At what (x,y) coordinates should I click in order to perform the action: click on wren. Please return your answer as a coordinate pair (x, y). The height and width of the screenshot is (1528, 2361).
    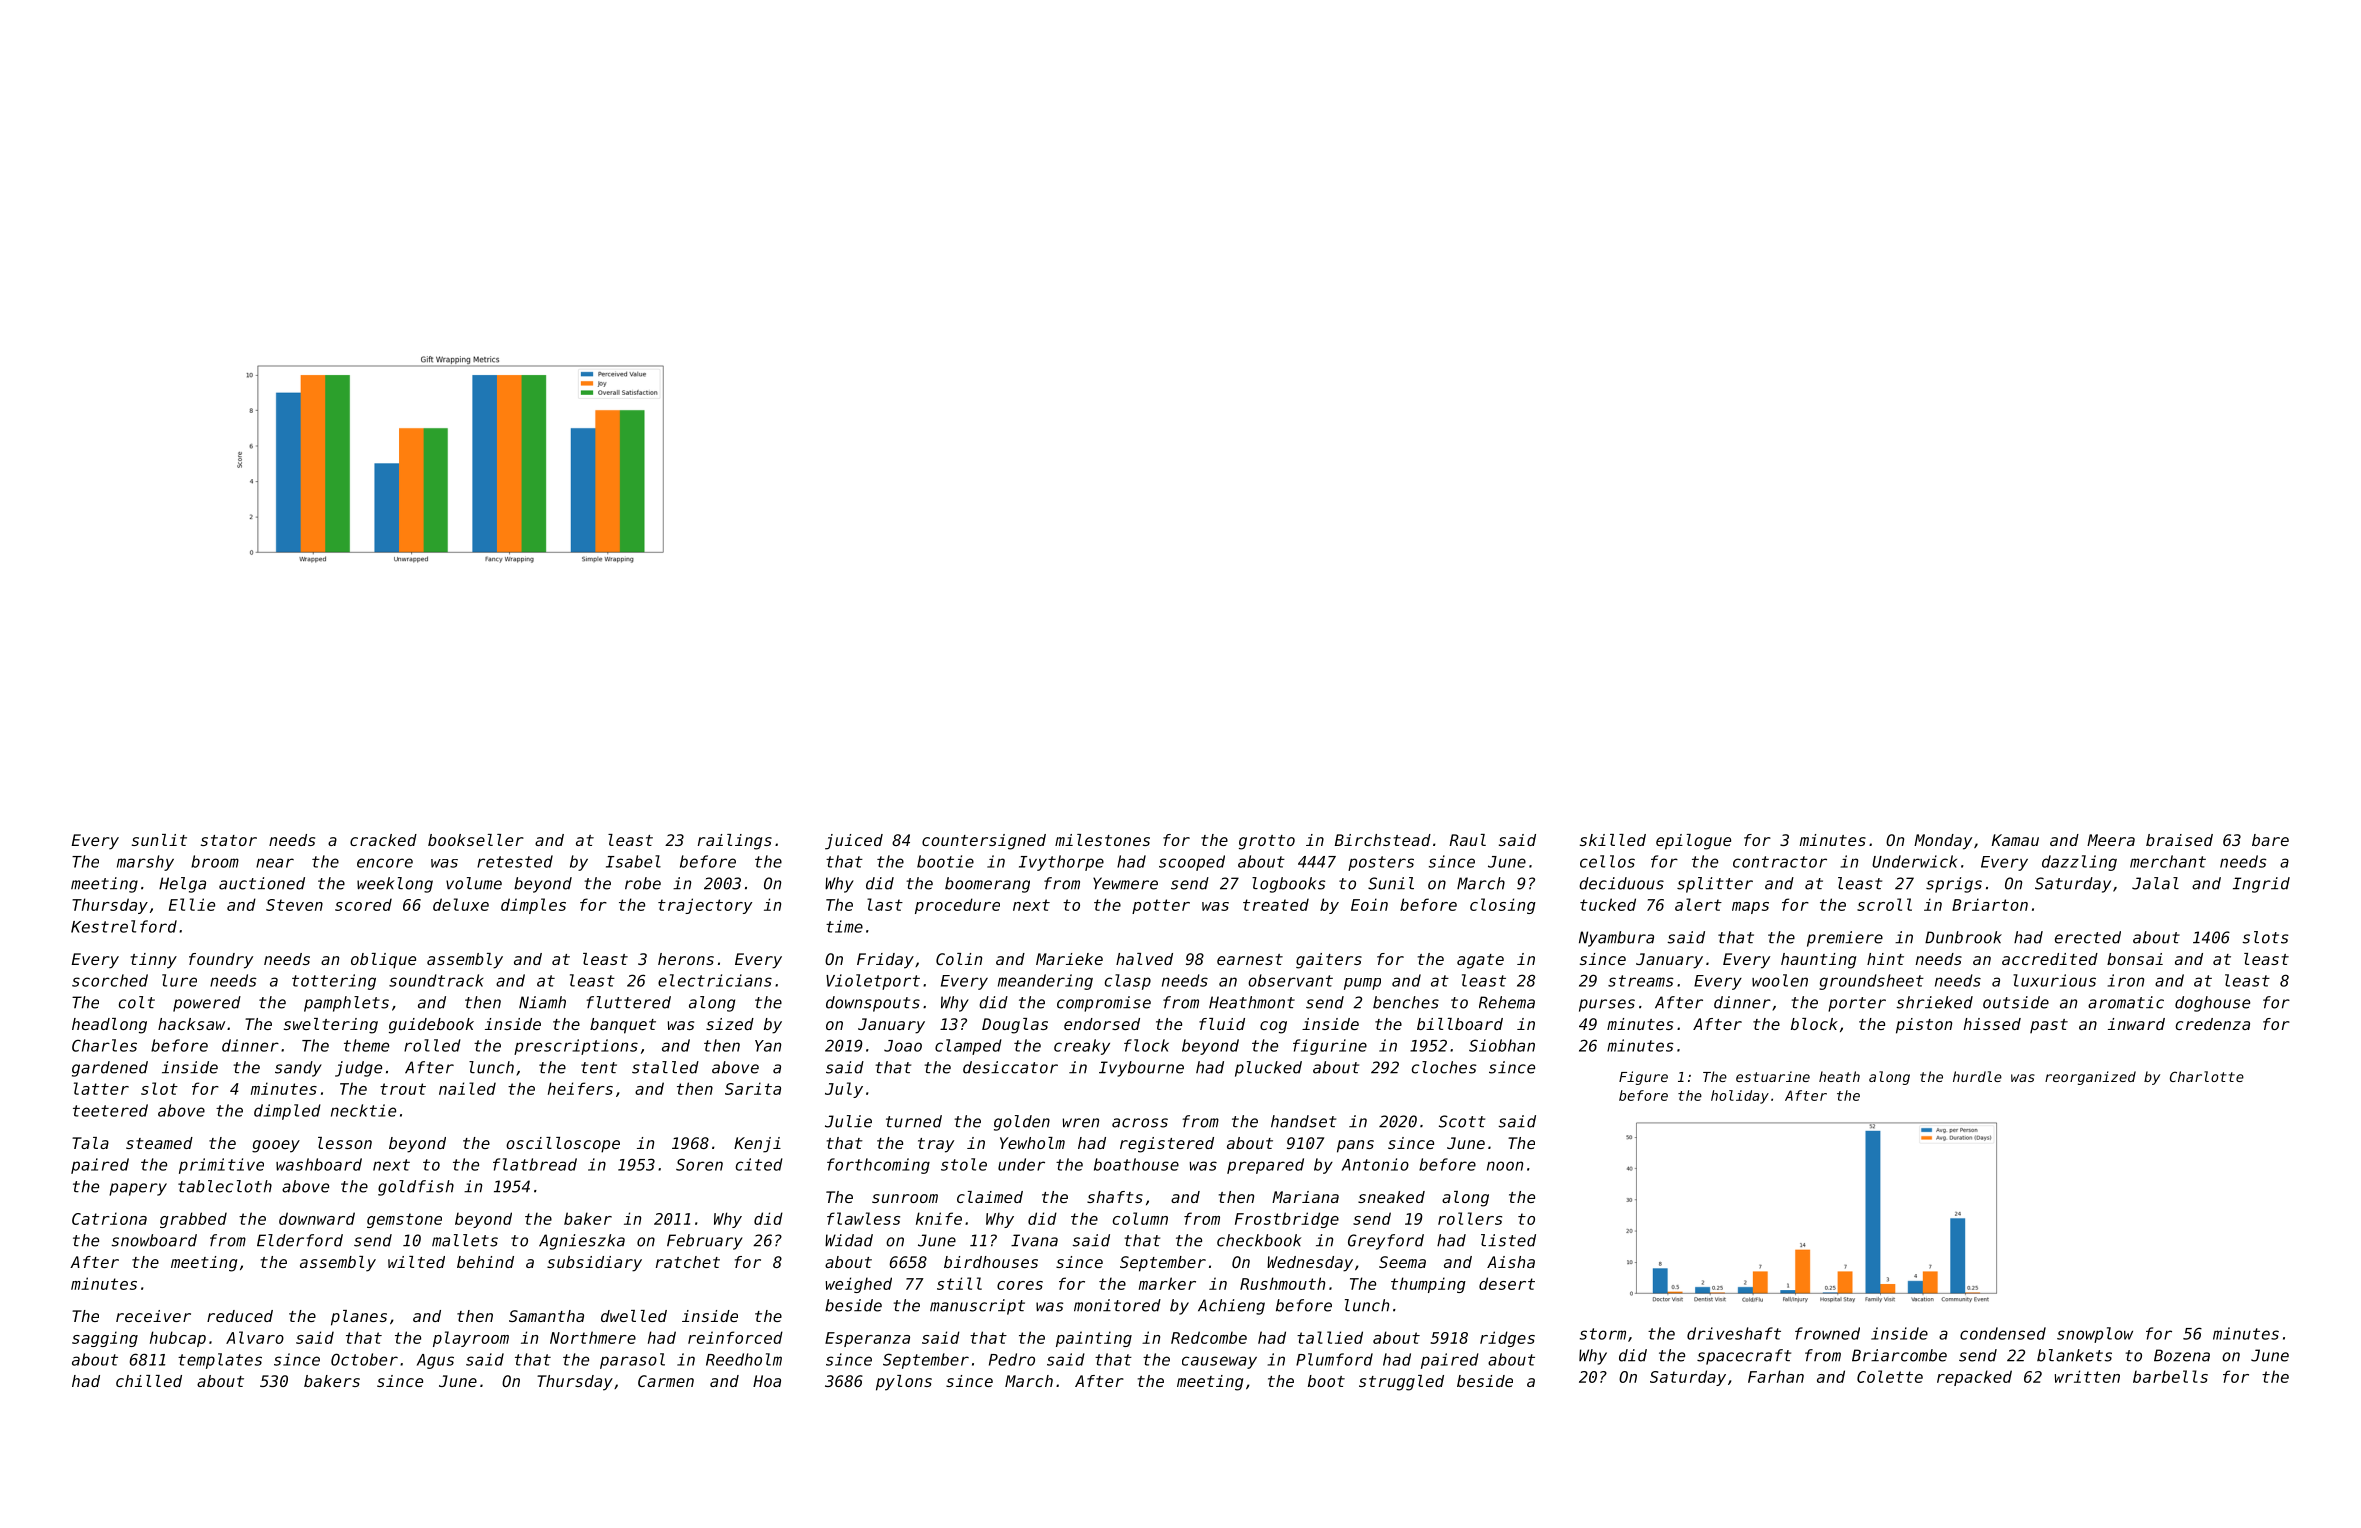
    Looking at the image, I should click on (1081, 1123).
